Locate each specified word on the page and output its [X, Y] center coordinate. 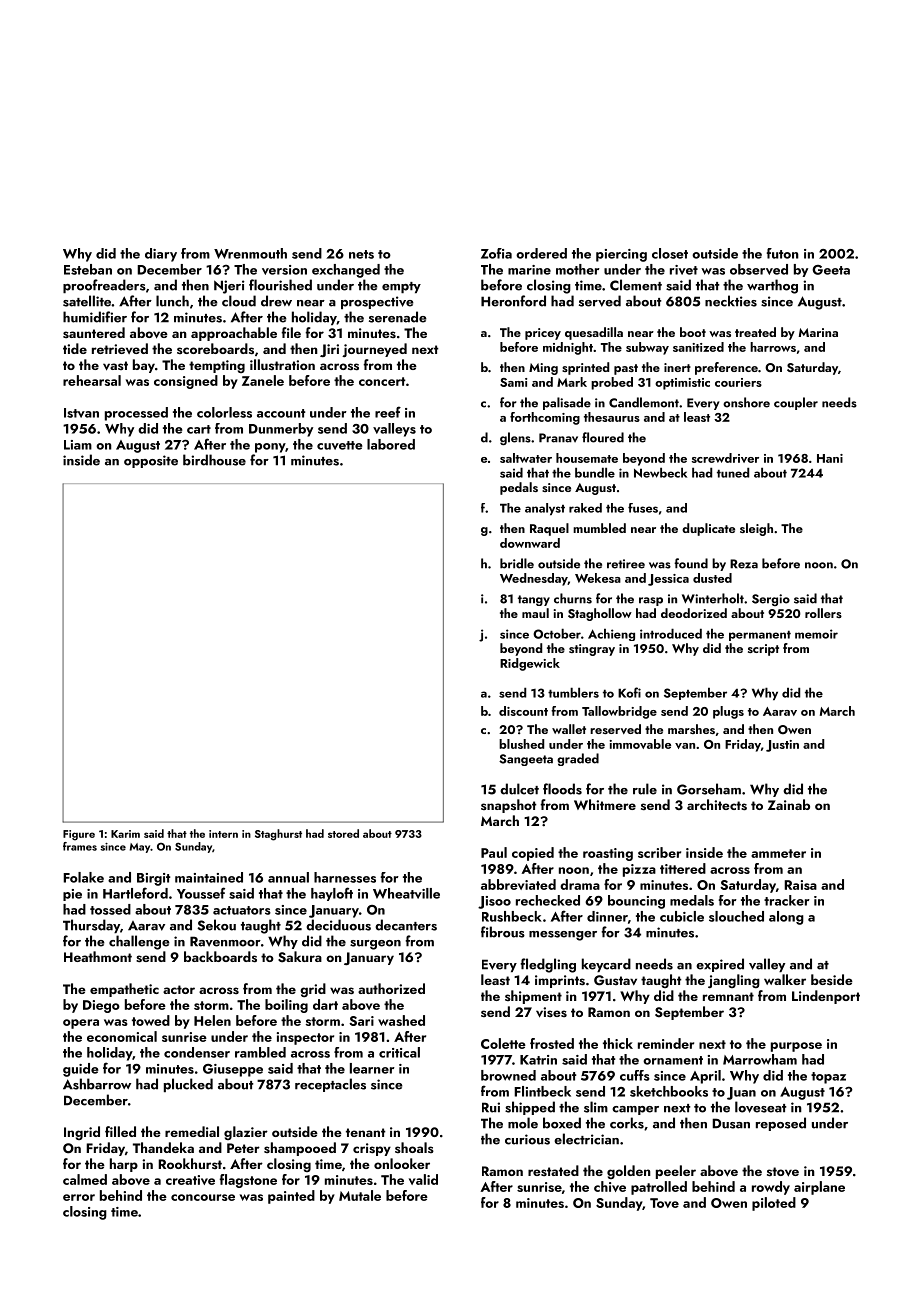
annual [288, 877]
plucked [188, 1085]
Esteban [88, 269]
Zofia [496, 253]
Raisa [800, 885]
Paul [494, 852]
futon [783, 253]
